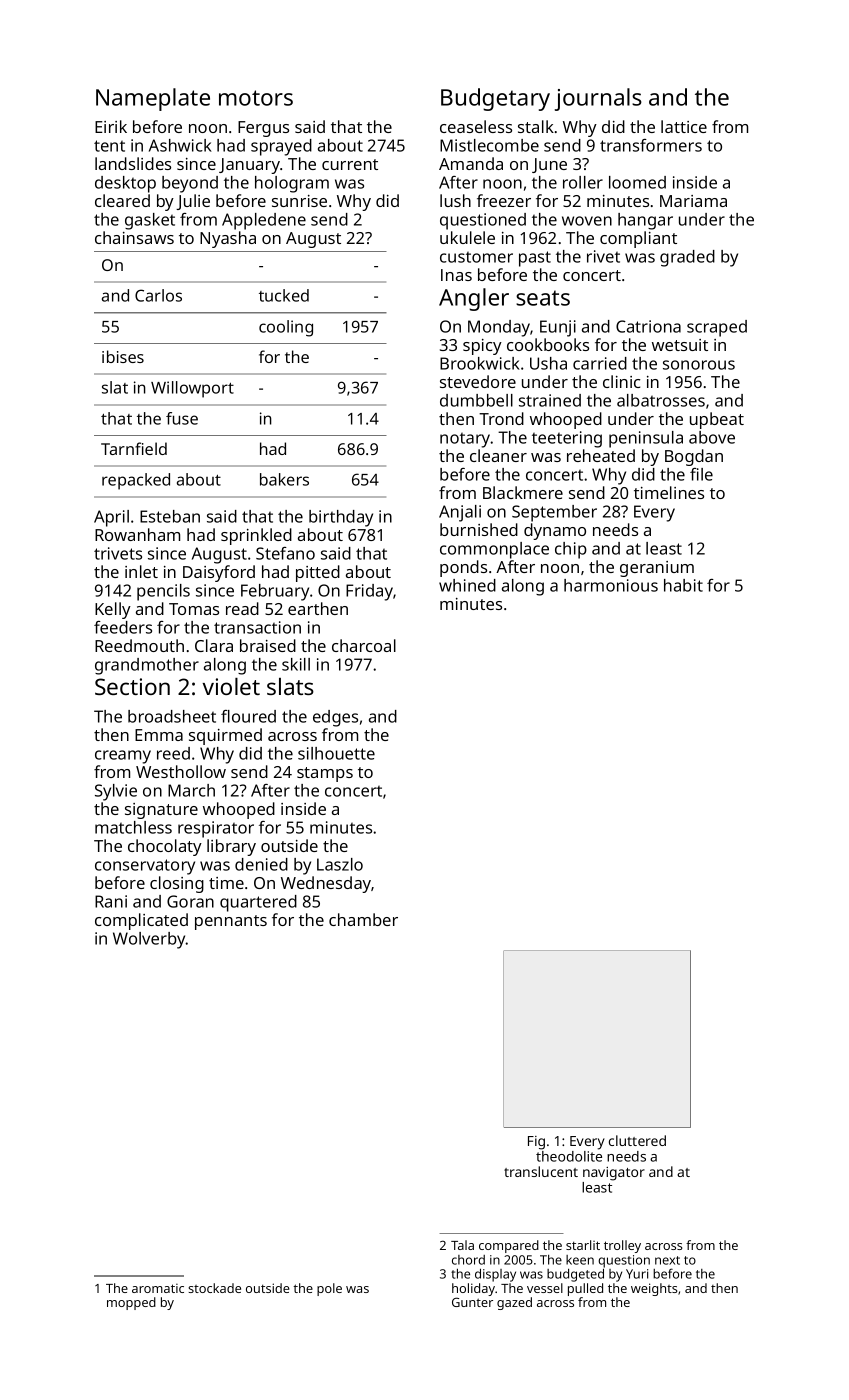 The height and width of the document is (1400, 849). I want to click on Sylvie, so click(116, 792).
